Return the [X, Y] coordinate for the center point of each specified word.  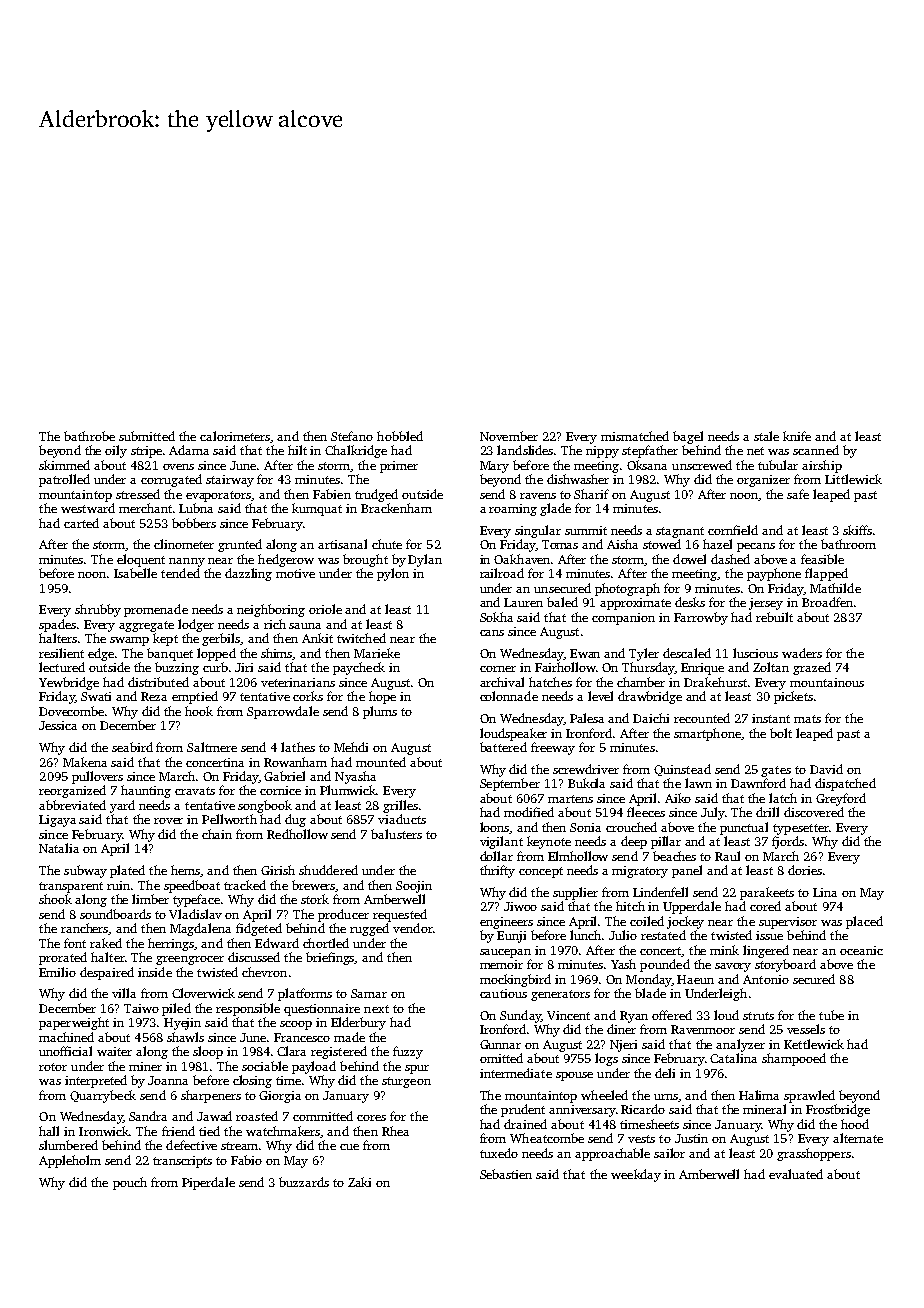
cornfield [733, 530]
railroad [502, 573]
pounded [665, 965]
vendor [412, 928]
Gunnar [500, 1044]
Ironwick [104, 1131]
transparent [71, 887]
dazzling [248, 574]
